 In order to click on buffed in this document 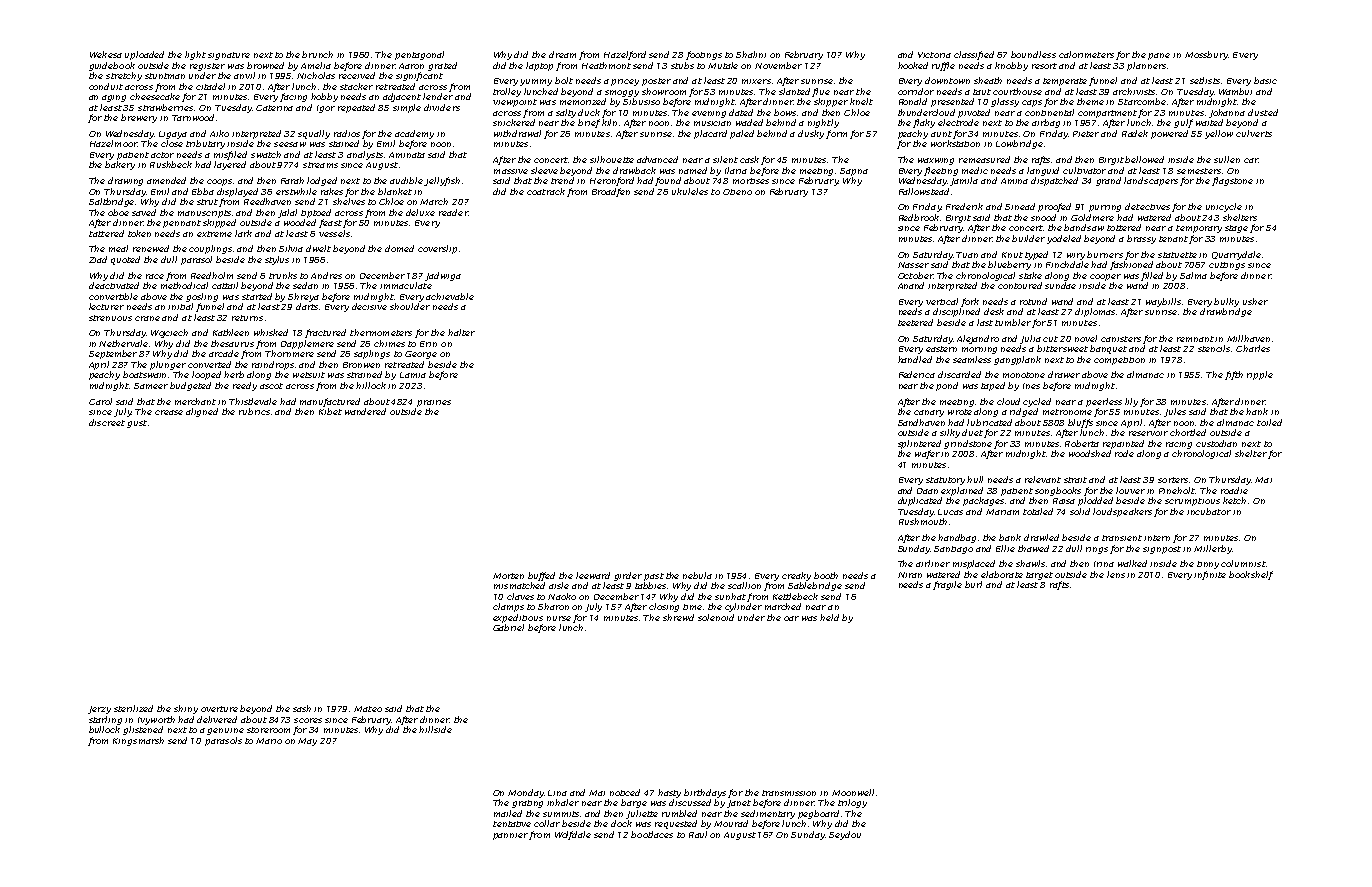, I will do `click(541, 576)`.
